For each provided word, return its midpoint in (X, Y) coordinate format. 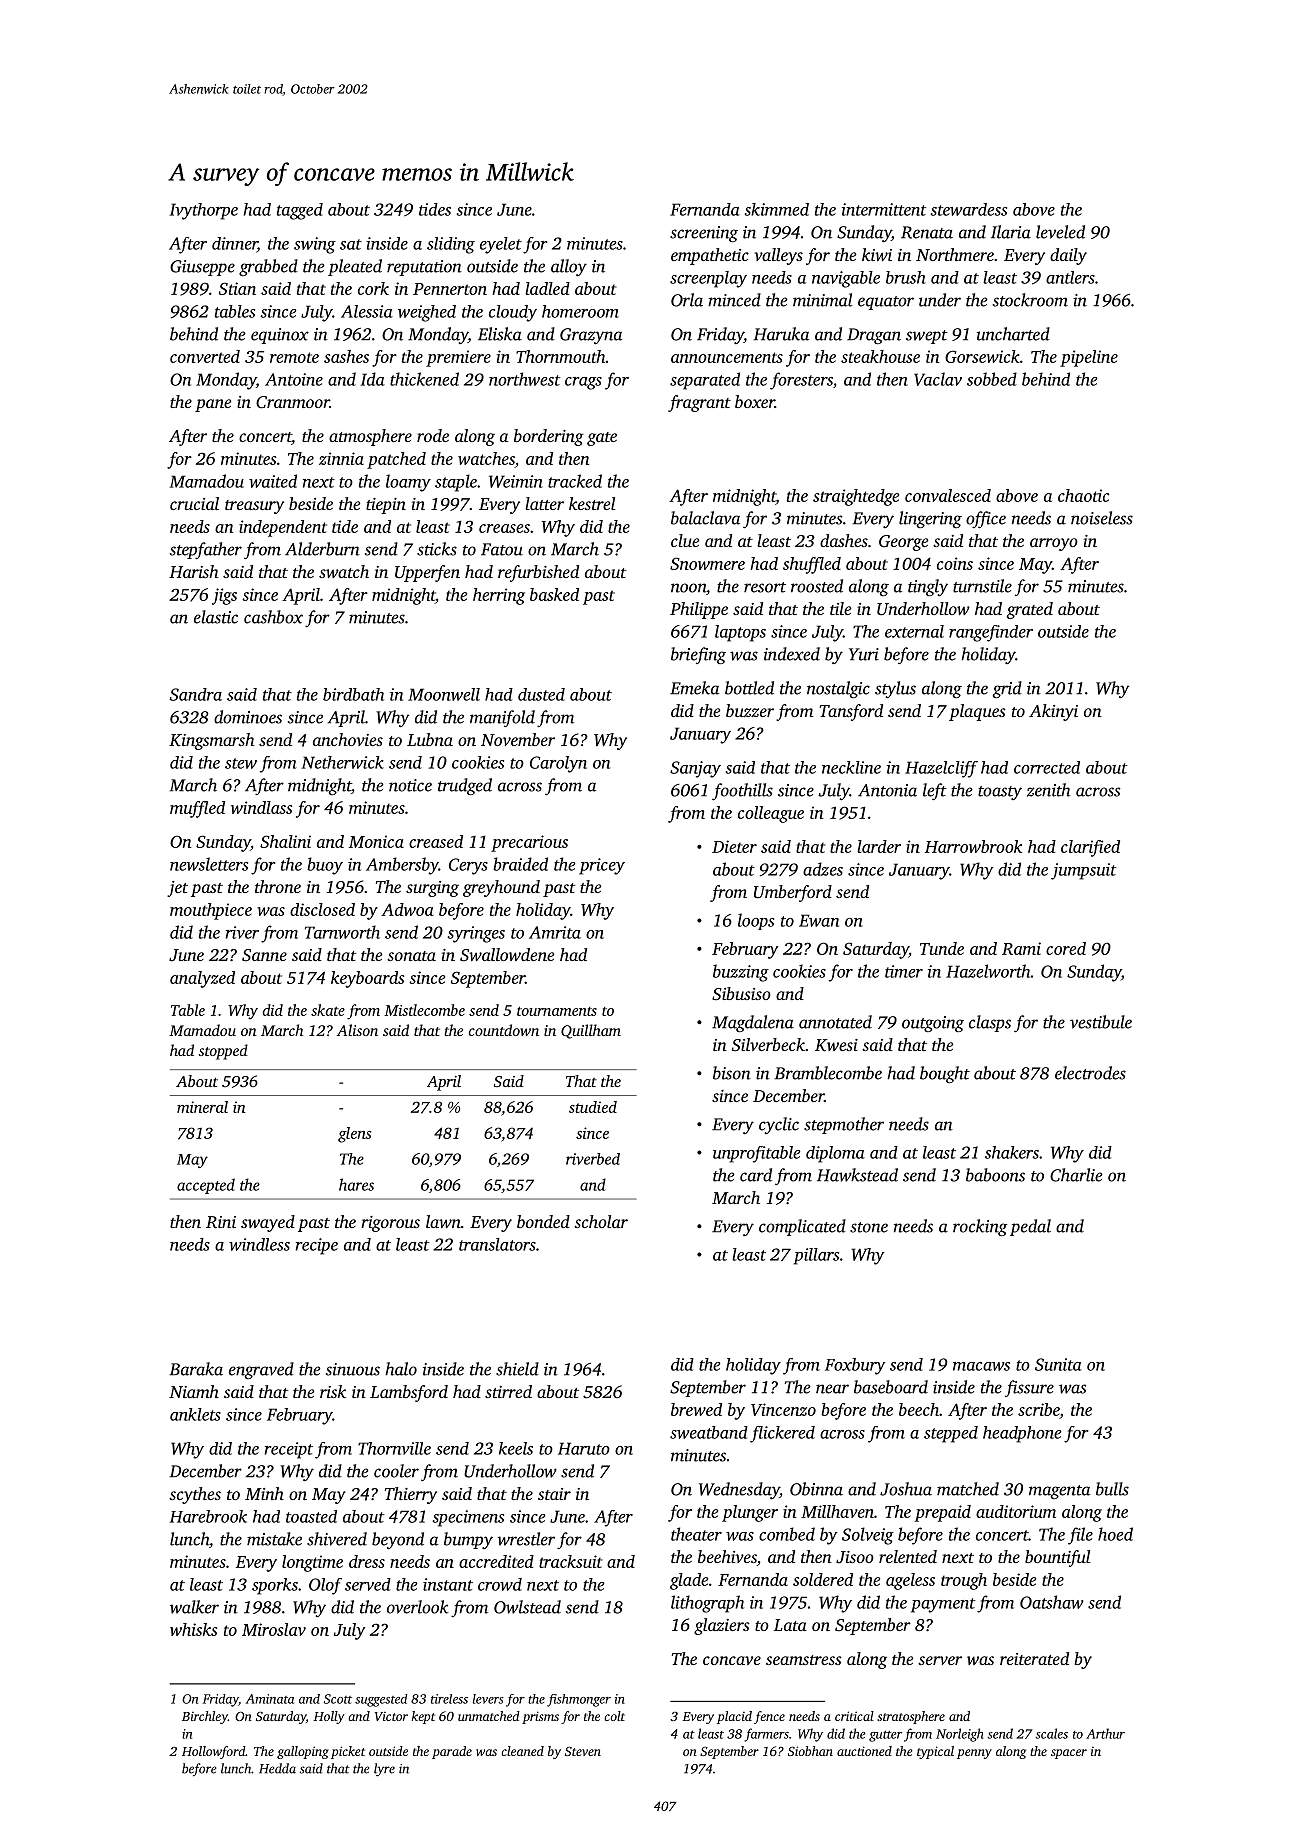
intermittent (884, 209)
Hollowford (213, 1752)
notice (410, 785)
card (756, 1175)
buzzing (741, 973)
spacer (1069, 1754)
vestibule (1101, 1022)
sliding (451, 245)
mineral (202, 1107)
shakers (1012, 1152)
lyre (384, 1770)
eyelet (501, 245)
